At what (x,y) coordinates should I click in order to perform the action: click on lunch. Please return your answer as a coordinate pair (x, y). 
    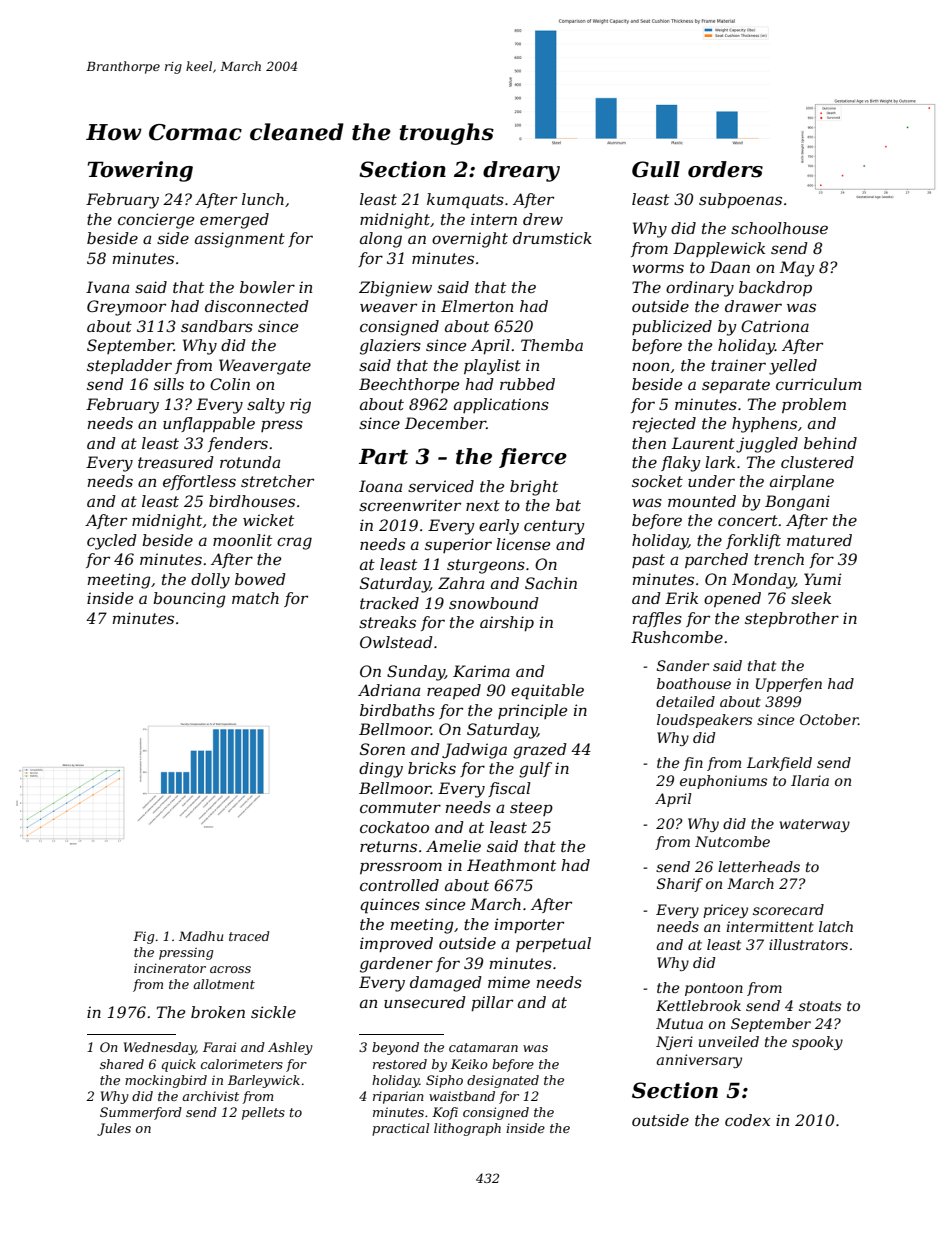
    Looking at the image, I should click on (263, 199).
